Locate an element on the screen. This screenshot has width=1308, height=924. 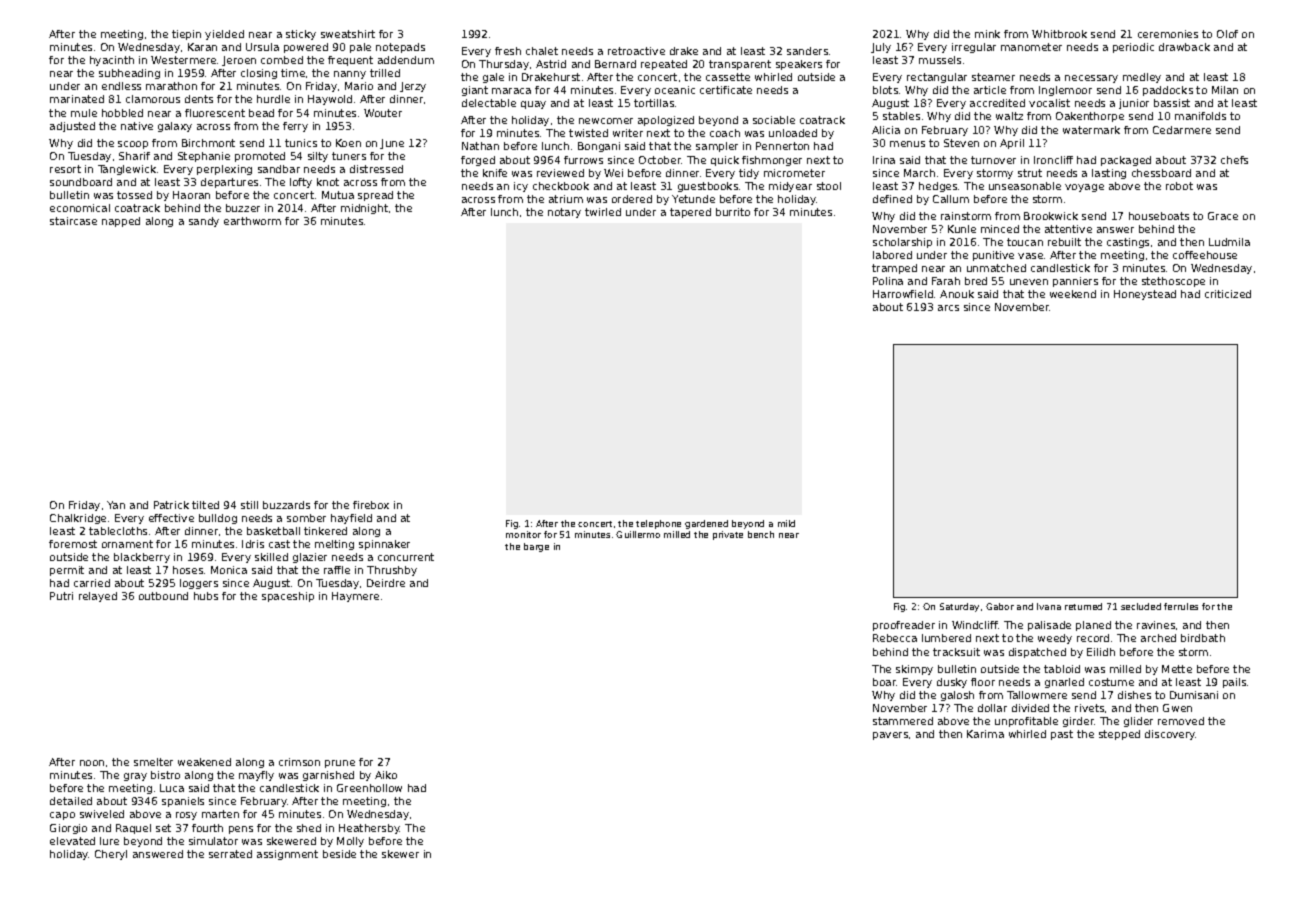
arcs is located at coordinates (948, 308).
